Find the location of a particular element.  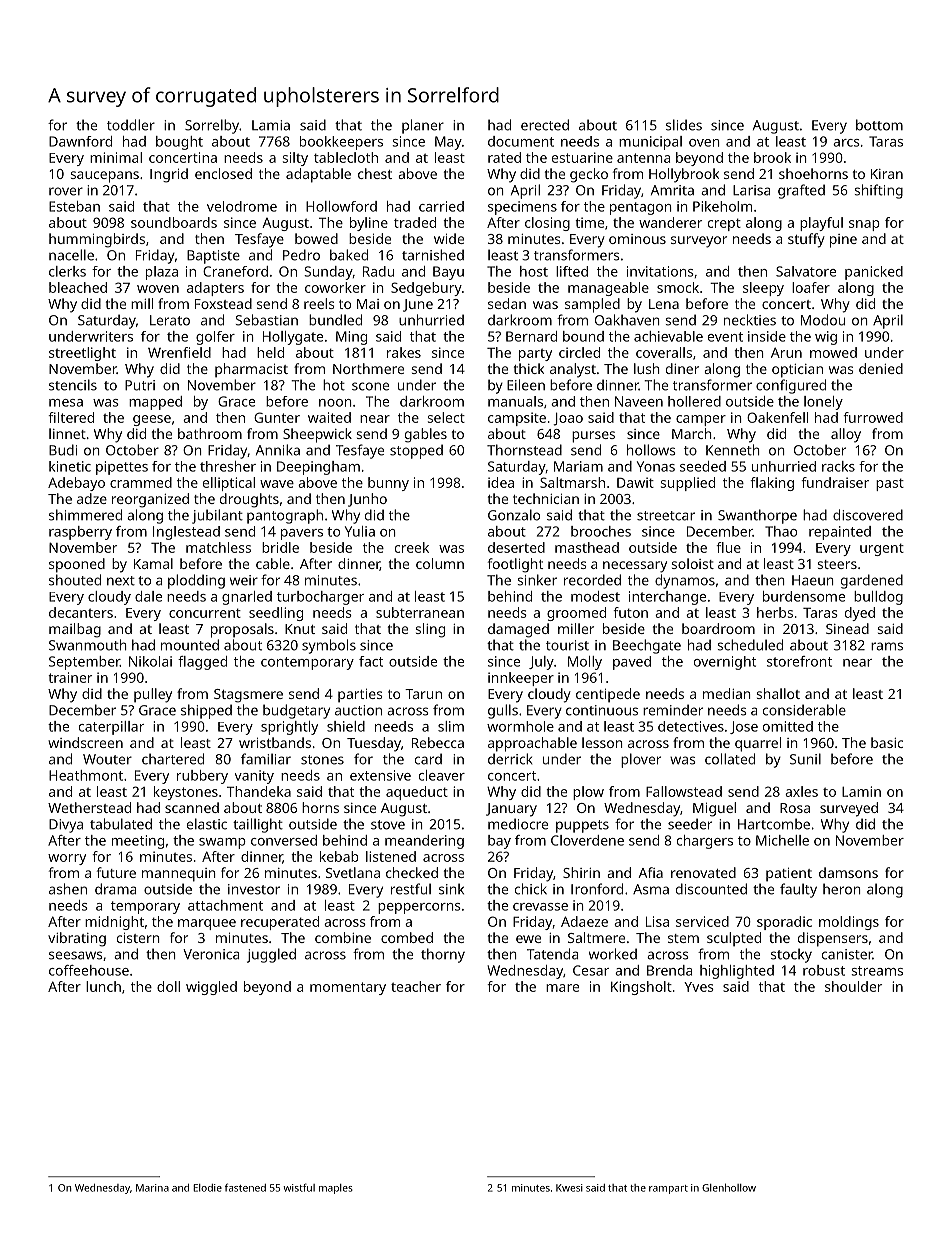

bookkeepers is located at coordinates (341, 143).
